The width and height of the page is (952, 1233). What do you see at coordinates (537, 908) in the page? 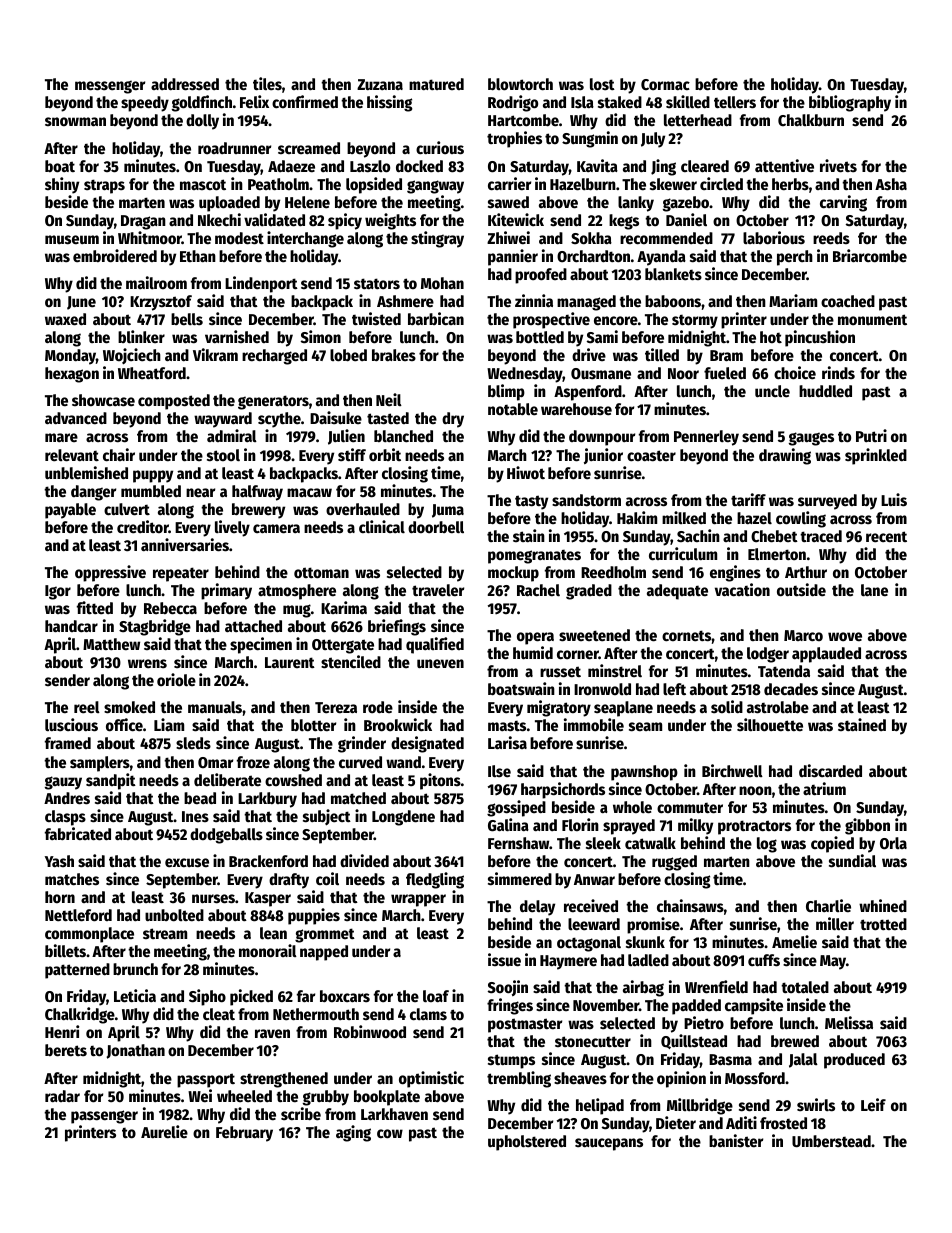
I see `delay` at bounding box center [537, 908].
